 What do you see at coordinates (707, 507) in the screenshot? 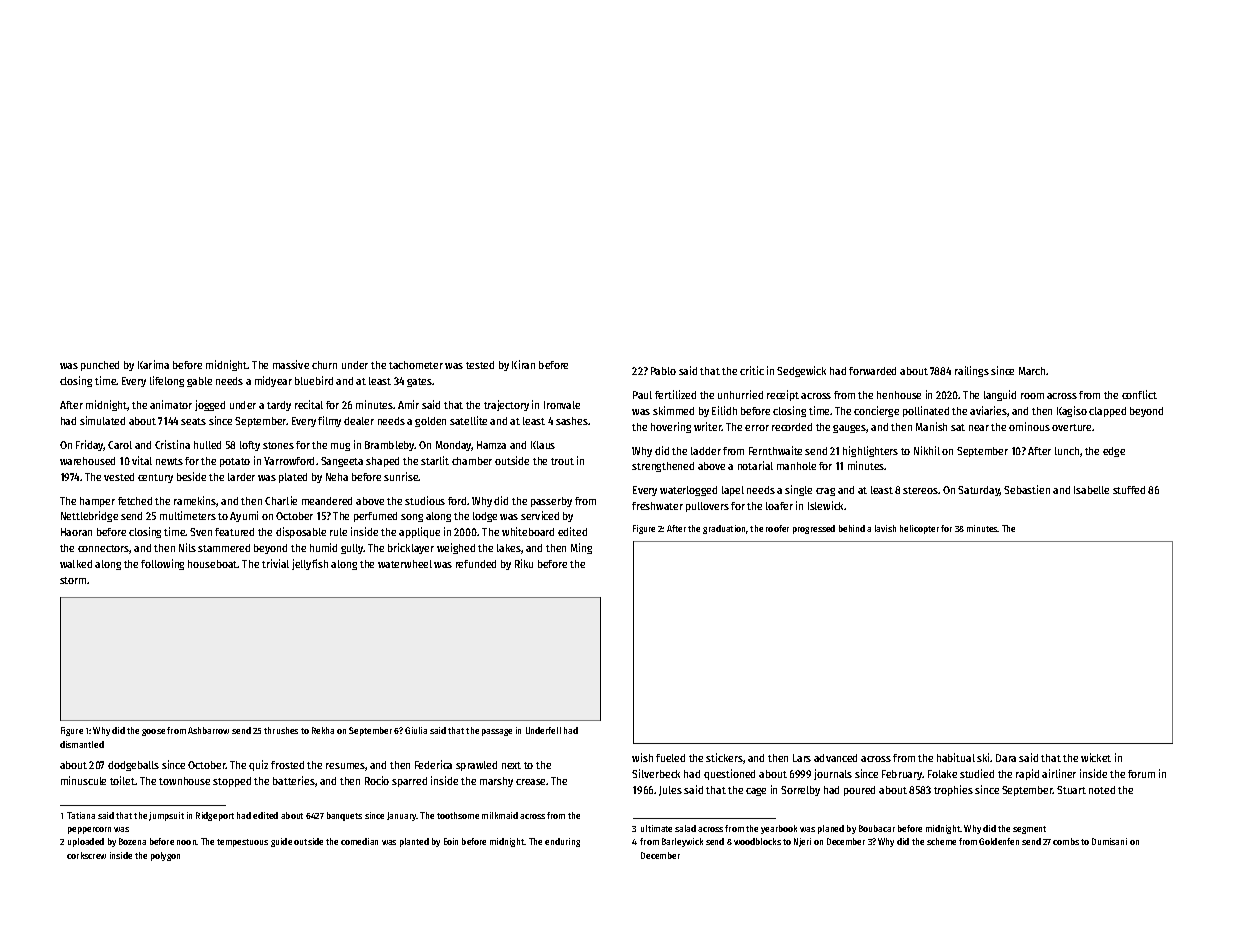
I see `pullovers` at bounding box center [707, 507].
